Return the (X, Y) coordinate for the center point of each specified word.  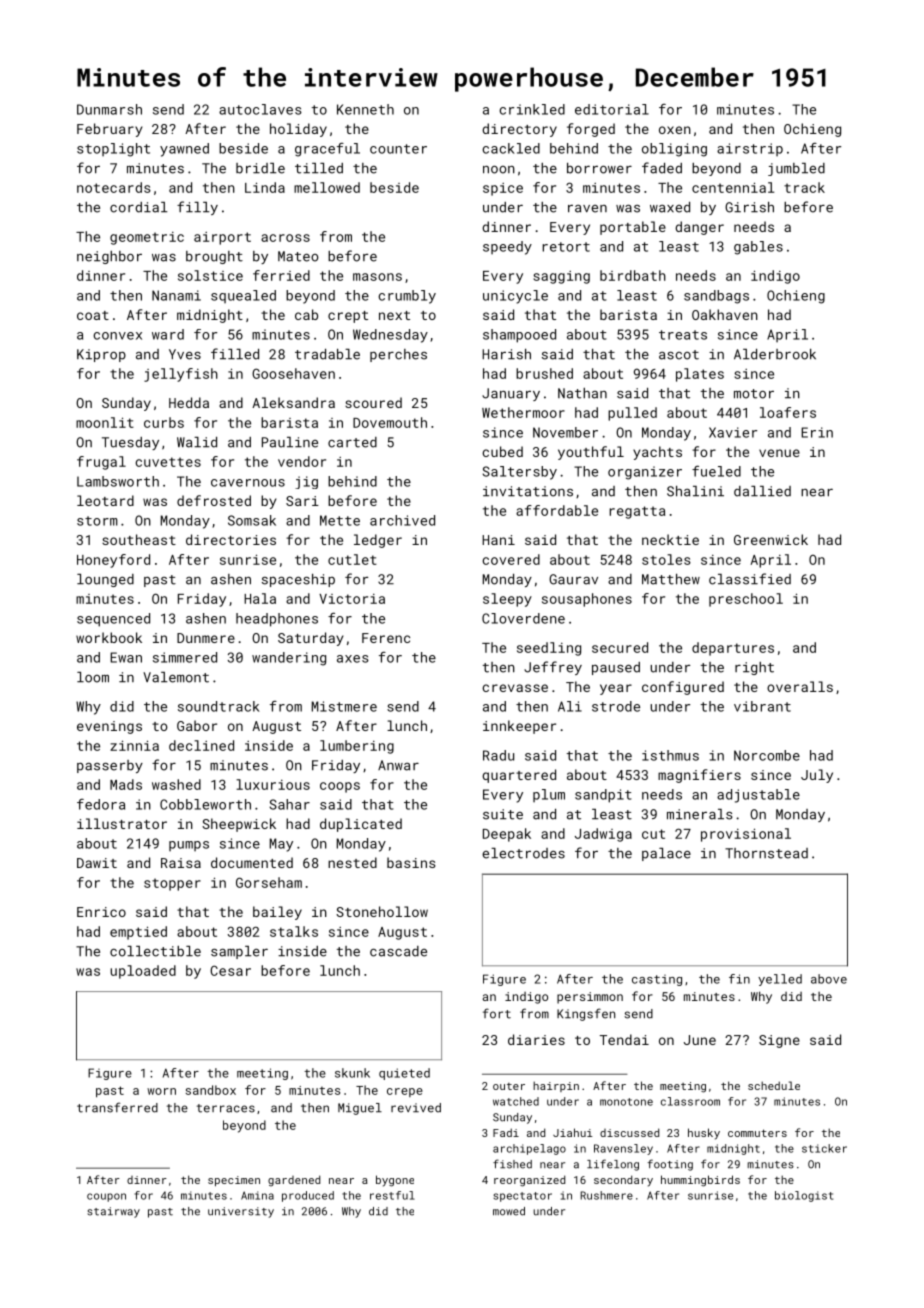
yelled (780, 980)
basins (411, 862)
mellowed (327, 187)
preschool (746, 600)
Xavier (733, 432)
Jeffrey (553, 668)
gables (758, 248)
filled (235, 354)
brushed (544, 373)
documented (252, 862)
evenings (109, 727)
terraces (226, 1108)
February (109, 130)
